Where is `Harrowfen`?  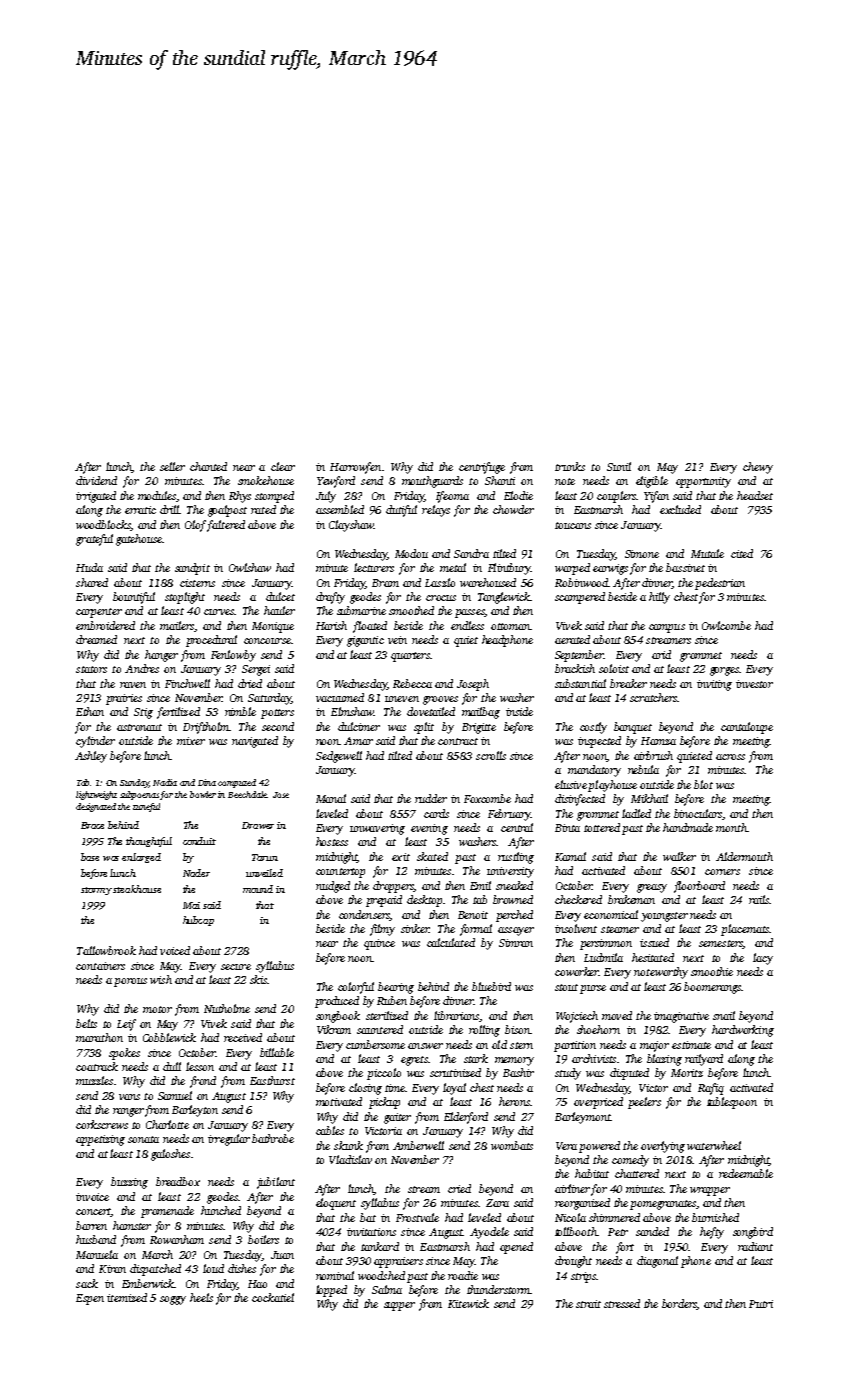
Harrowfen is located at coordinates (355, 468).
